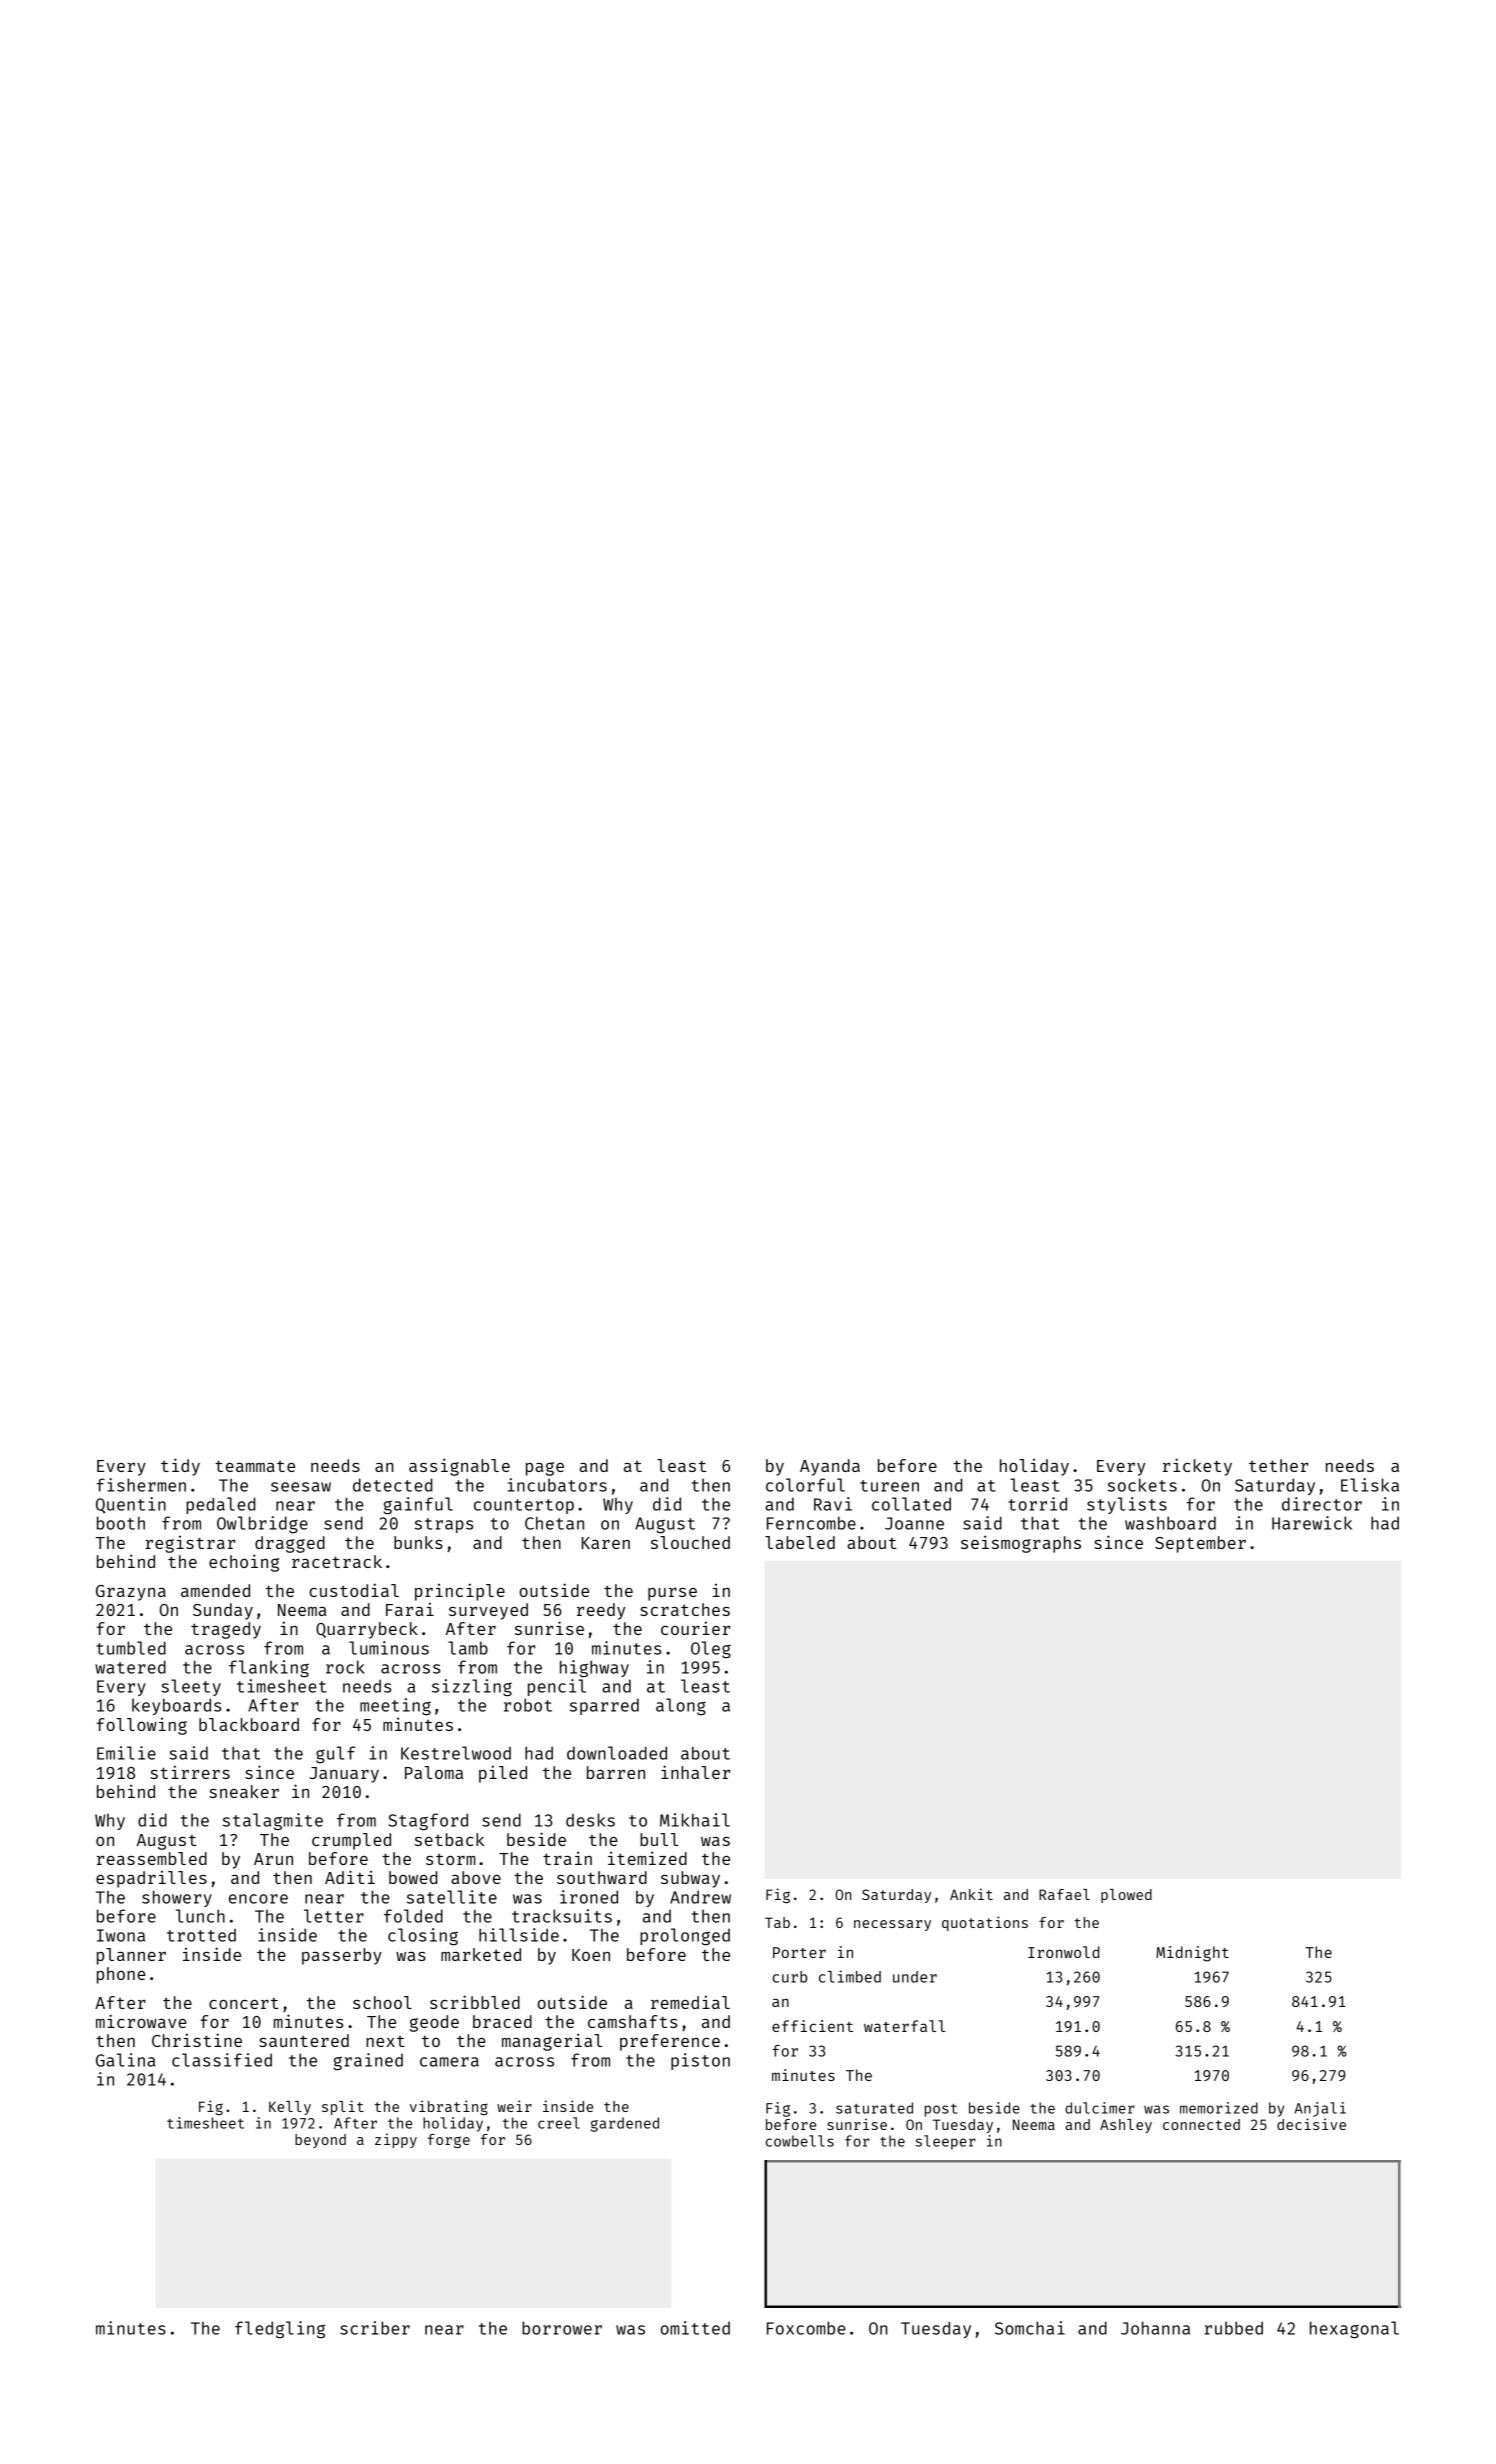 The width and height of the image is (1496, 2464). Describe the element at coordinates (1370, 1485) in the image. I see `Eliska` at that location.
